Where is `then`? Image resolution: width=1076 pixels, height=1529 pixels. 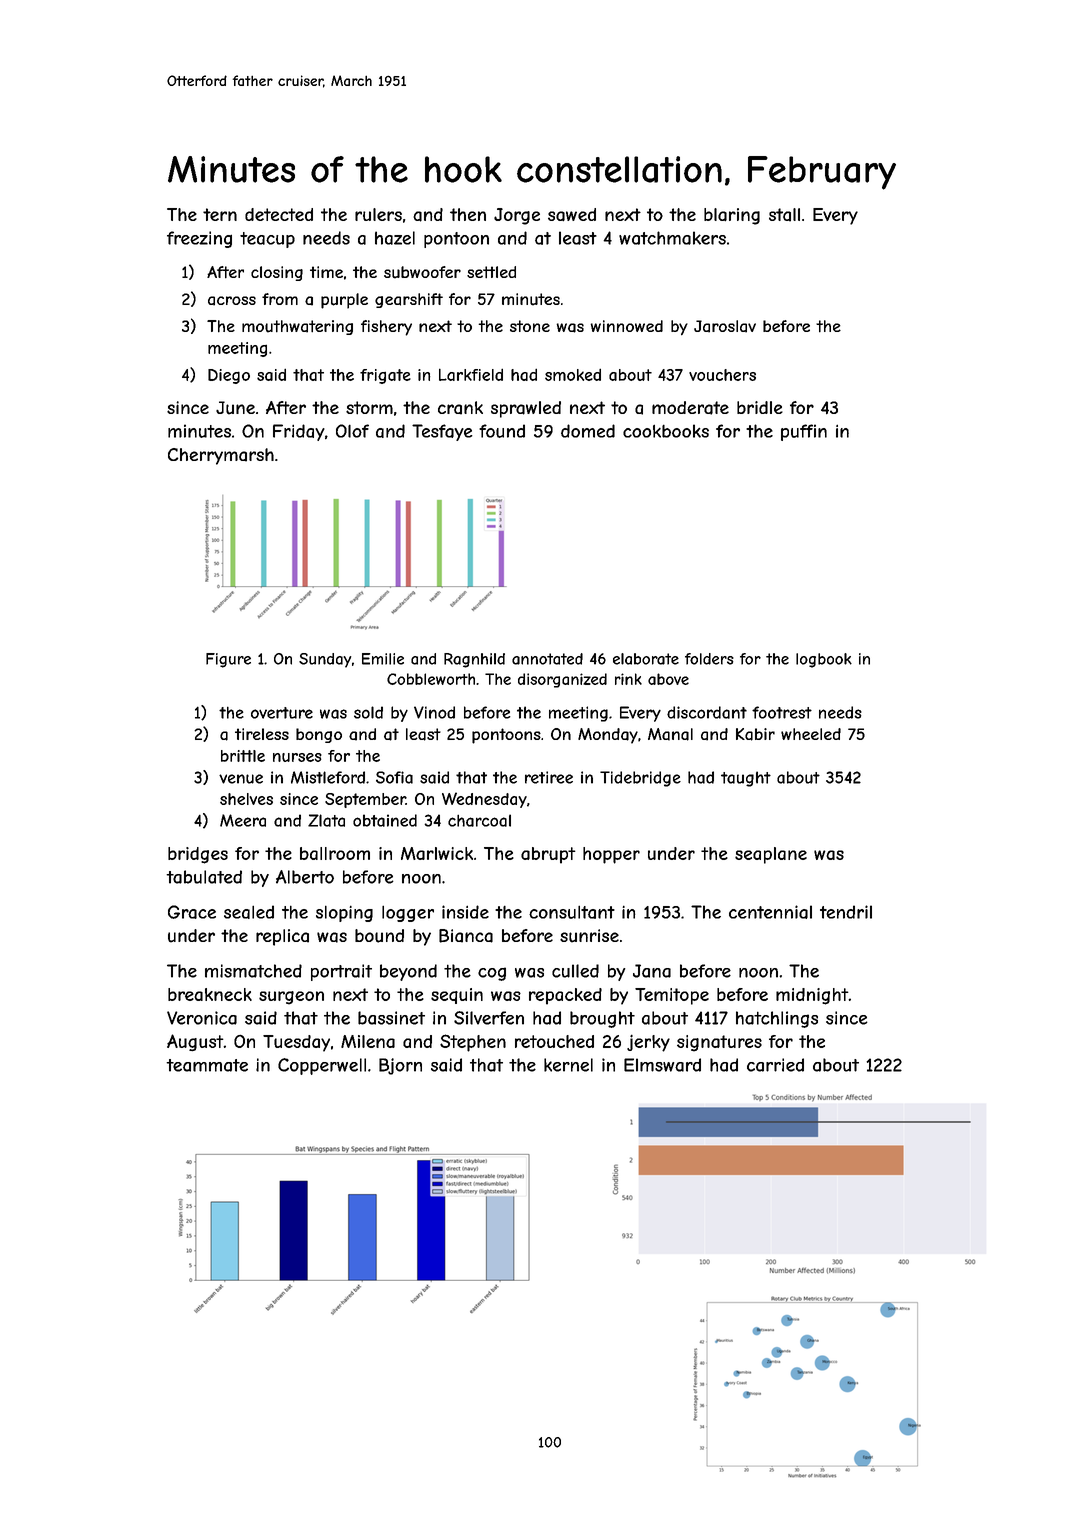 then is located at coordinates (468, 214).
